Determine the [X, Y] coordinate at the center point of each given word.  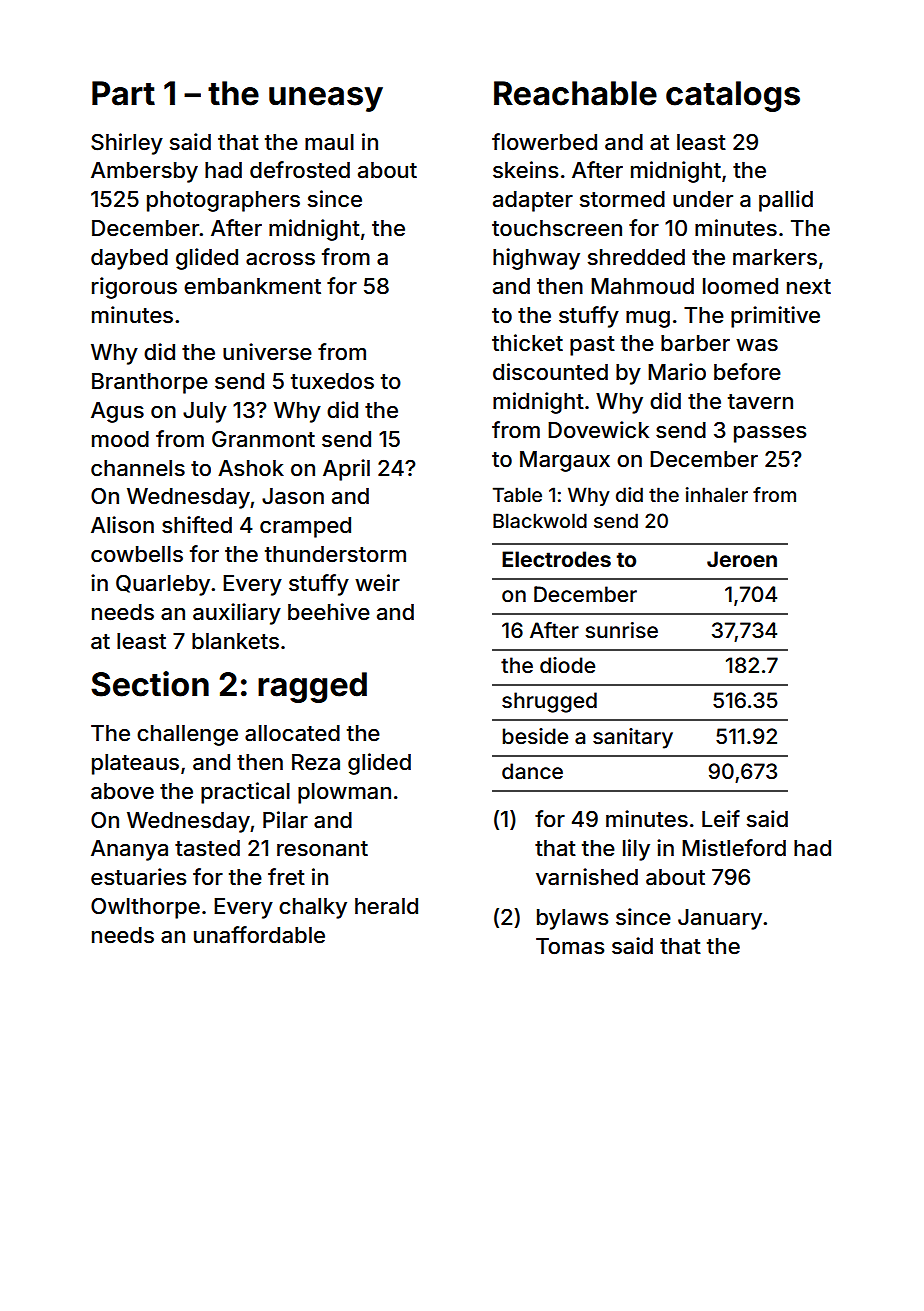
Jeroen [742, 559]
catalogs [733, 96]
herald [386, 906]
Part [123, 93]
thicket [527, 343]
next [809, 287]
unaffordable [259, 935]
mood [120, 439]
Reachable [575, 93]
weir [377, 583]
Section [150, 684]
